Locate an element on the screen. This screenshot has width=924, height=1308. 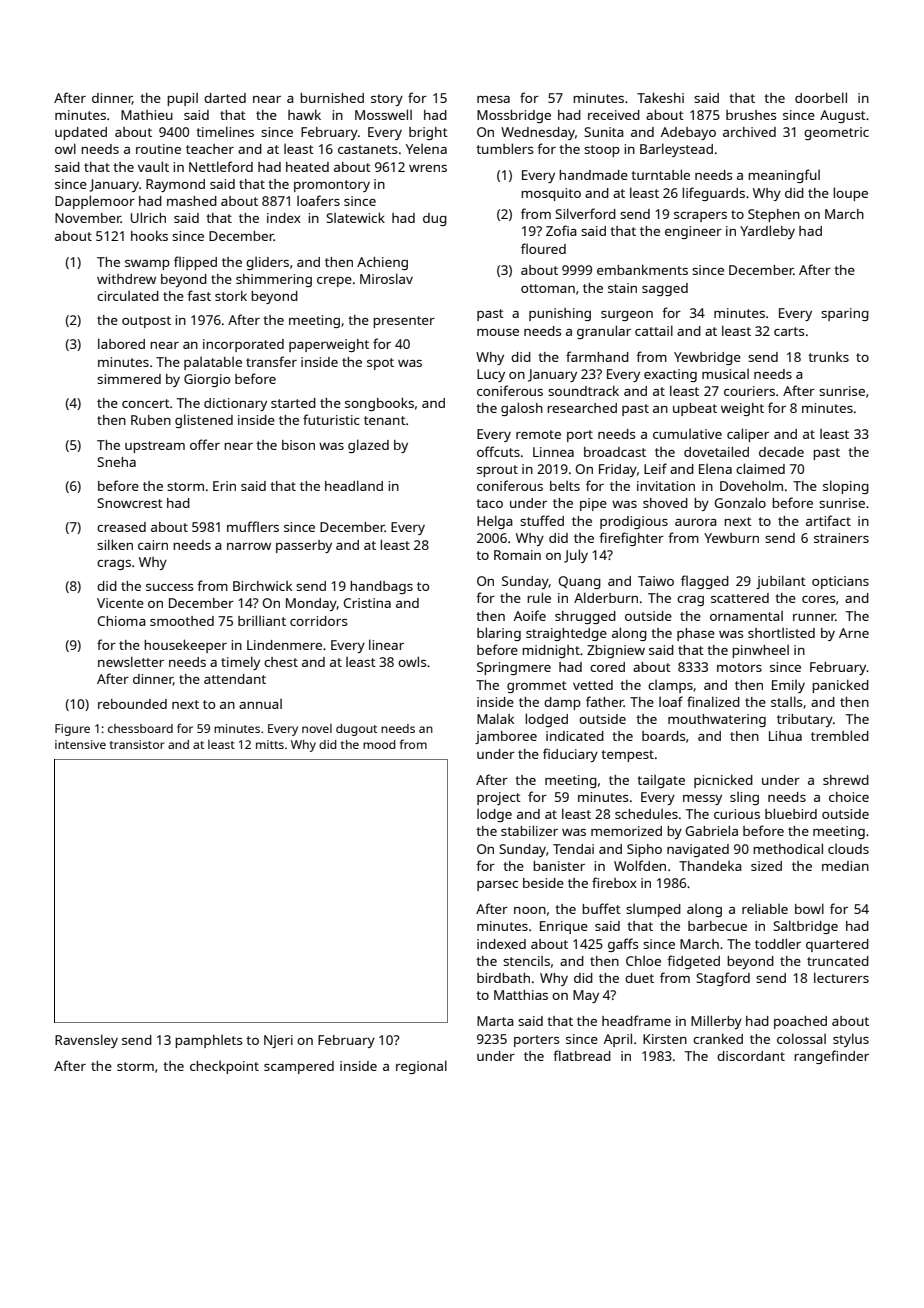
lifeguards is located at coordinates (713, 194).
